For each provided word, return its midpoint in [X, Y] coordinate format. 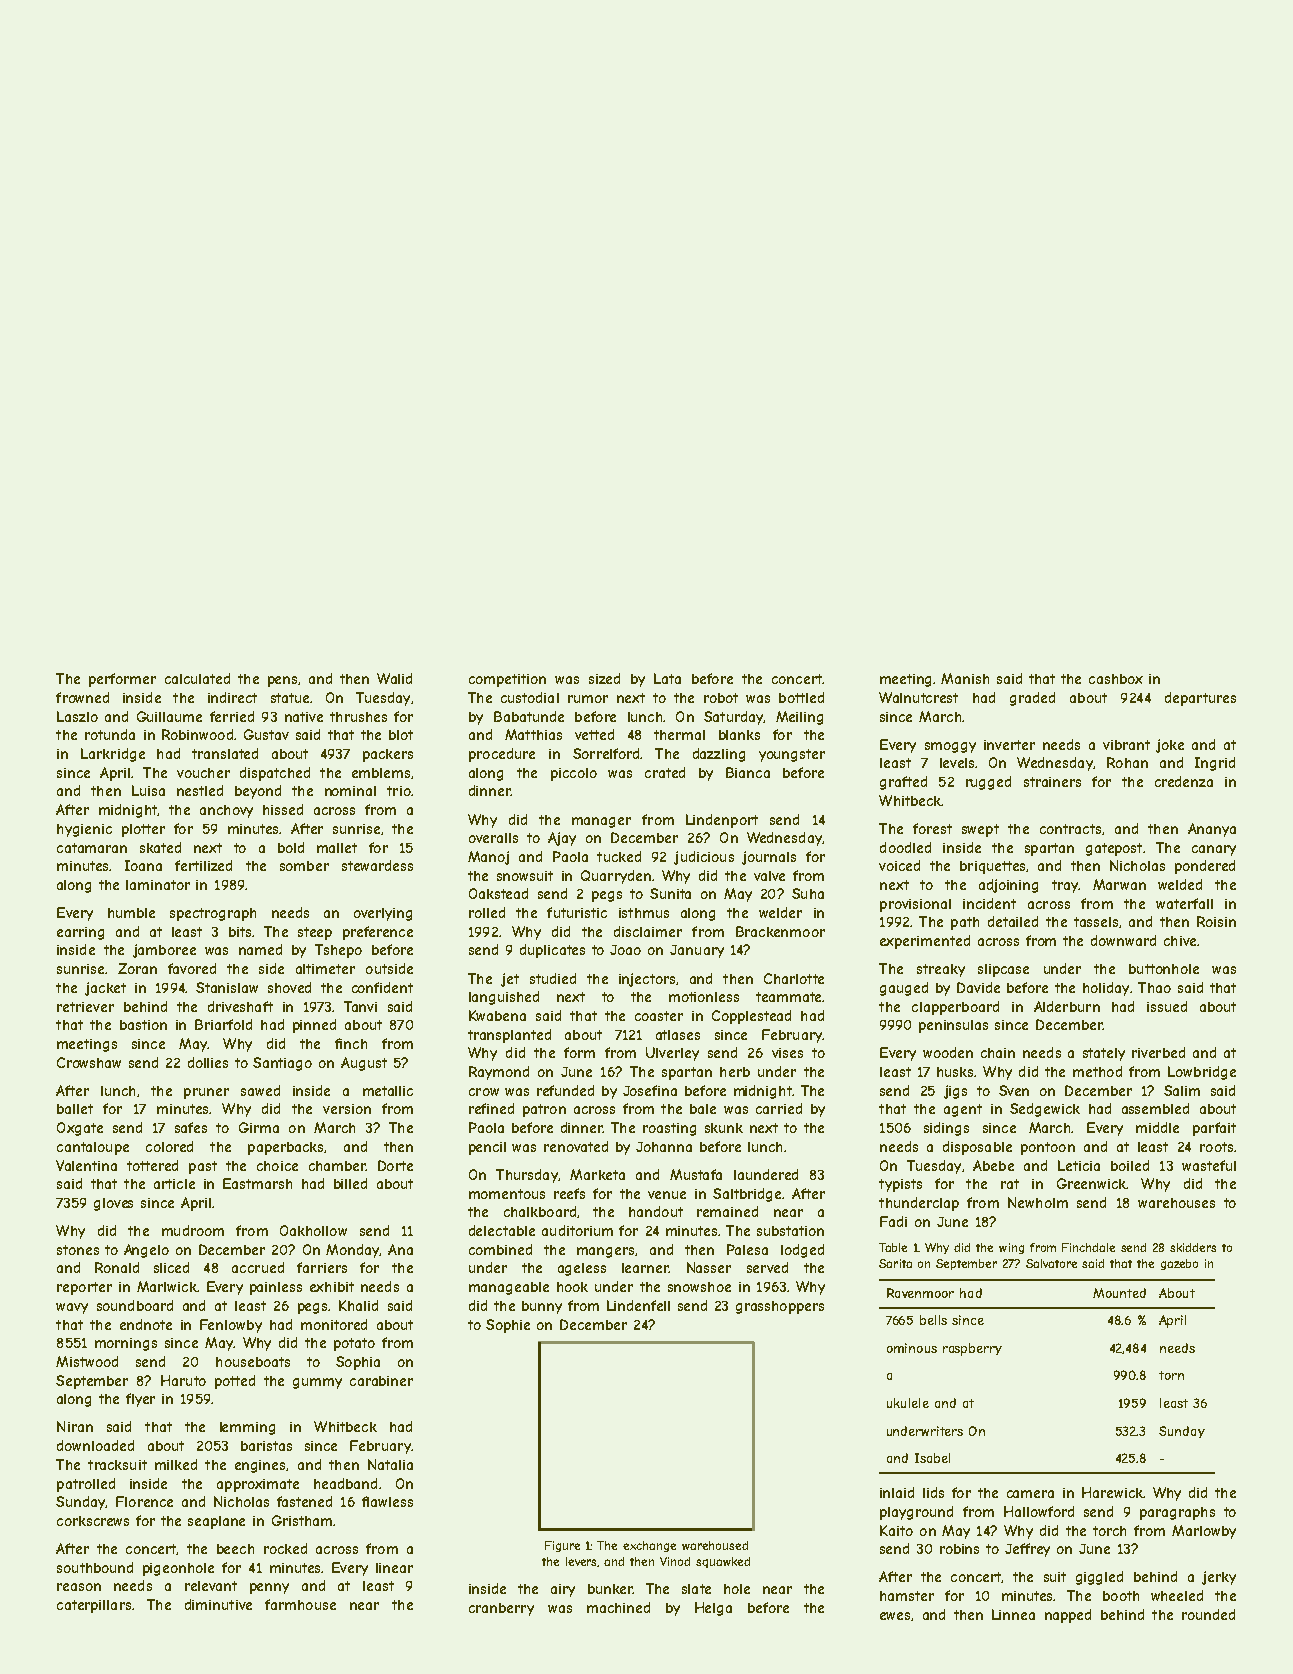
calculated [197, 678]
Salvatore [1051, 1263]
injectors [647, 980]
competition [507, 680]
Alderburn [1067, 1006]
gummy [317, 1383]
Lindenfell [638, 1305]
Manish [965, 678]
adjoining [1008, 886]
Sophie [508, 1326]
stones [78, 1250]
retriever [85, 1007]
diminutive [218, 1604]
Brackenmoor [780, 931]
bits [240, 932]
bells [933, 1320]
